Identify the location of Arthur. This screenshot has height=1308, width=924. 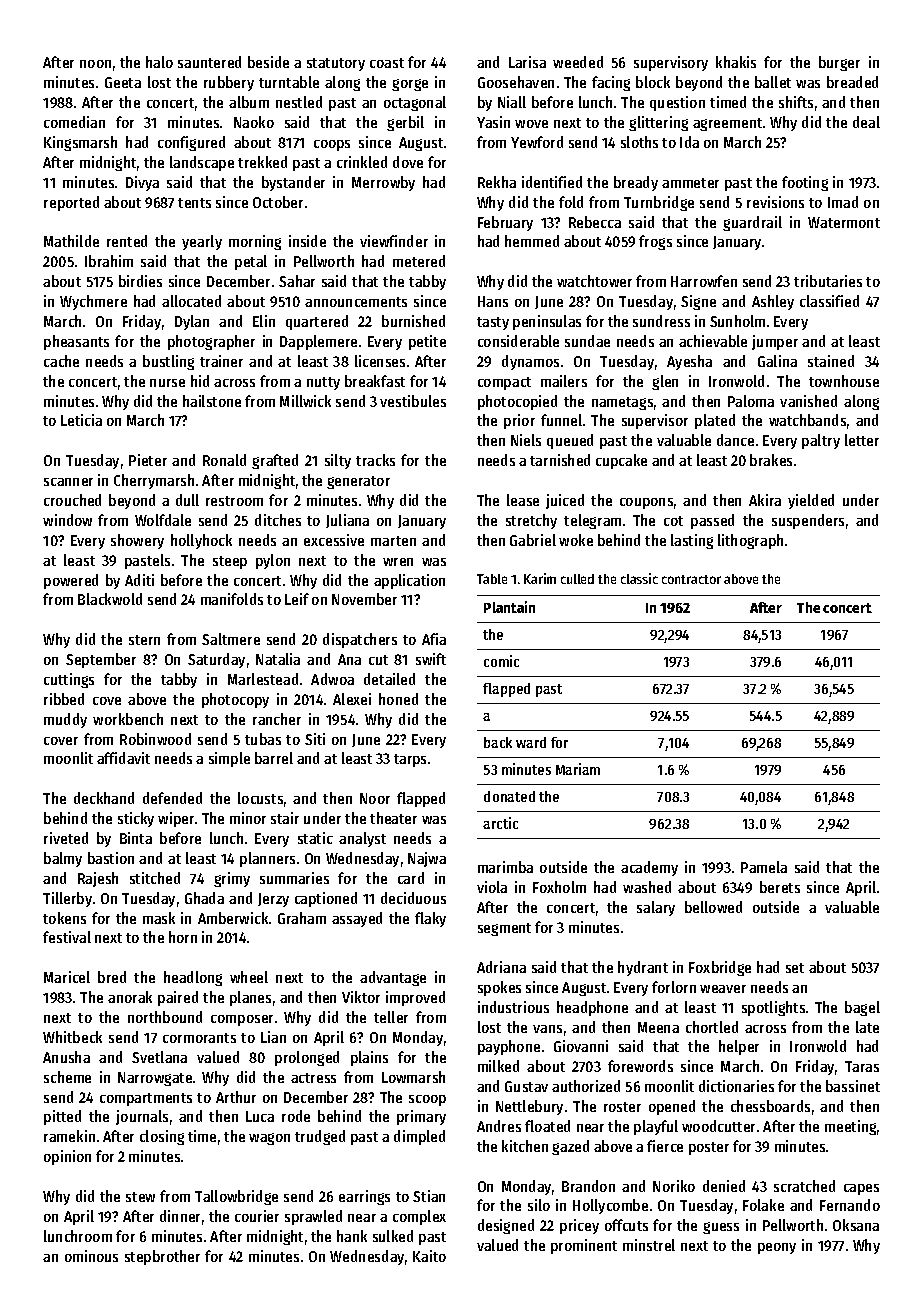
(236, 1097).
